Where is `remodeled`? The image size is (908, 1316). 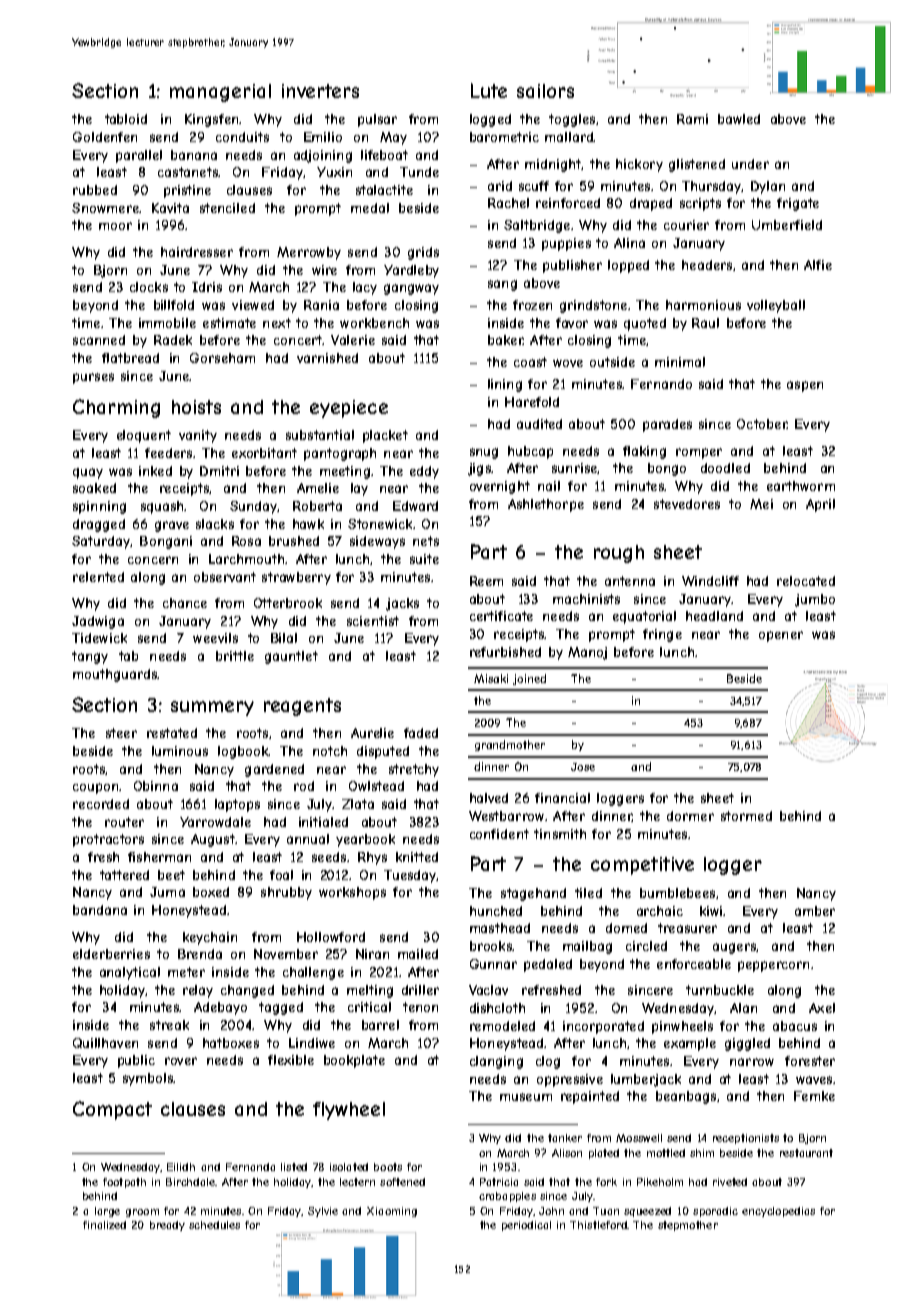
remodeled is located at coordinates (502, 1026).
